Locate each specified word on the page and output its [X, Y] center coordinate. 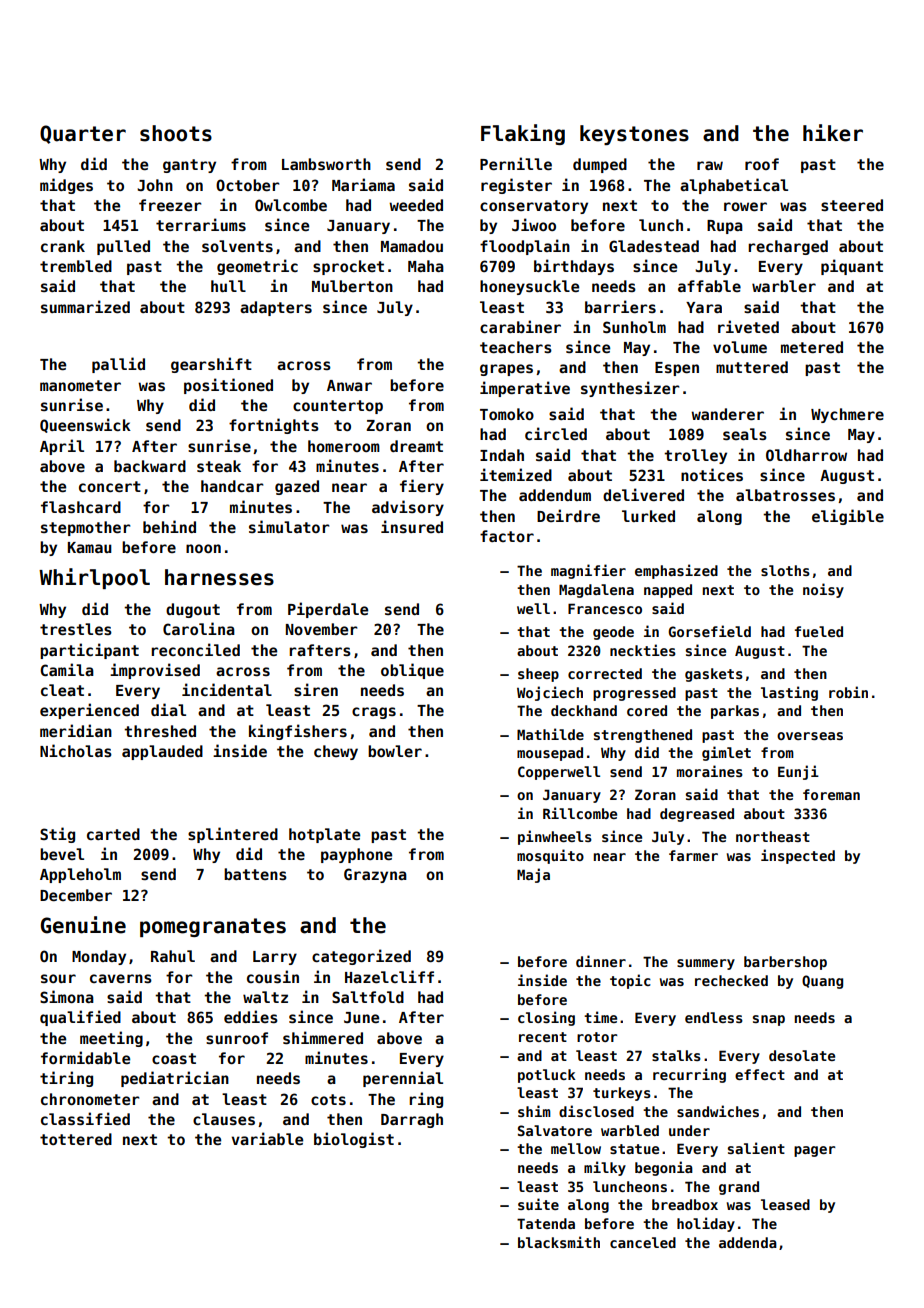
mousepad [550, 754]
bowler [395, 751]
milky [605, 1168]
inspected [798, 856]
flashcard [81, 507]
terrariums [201, 224]
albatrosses [785, 495]
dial [168, 709]
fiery [422, 487]
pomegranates [213, 927]
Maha [426, 266]
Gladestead [654, 246]
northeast [773, 836]
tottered [76, 1139]
